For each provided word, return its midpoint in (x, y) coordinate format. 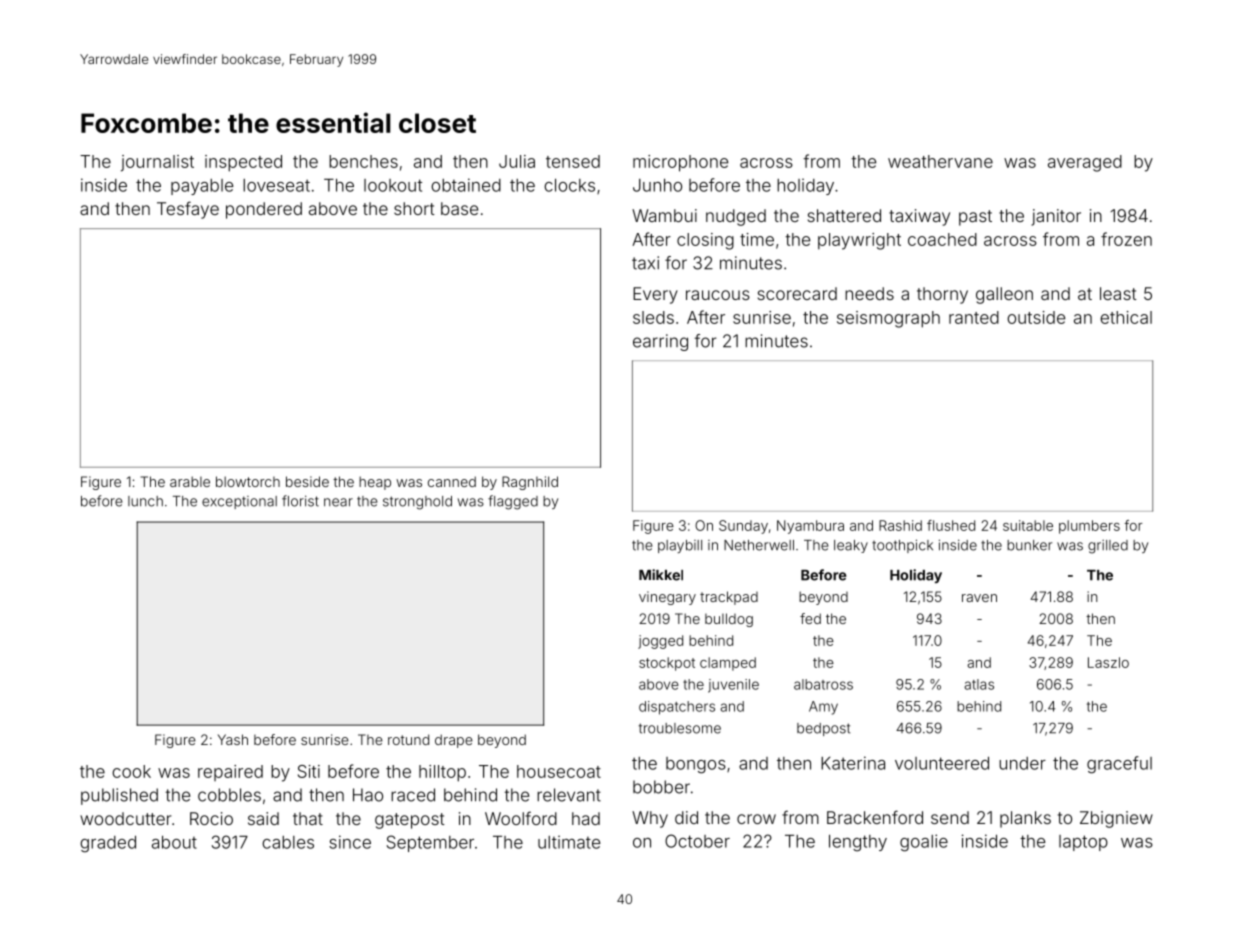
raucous (718, 295)
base (459, 208)
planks (1025, 819)
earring (660, 342)
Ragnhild (530, 483)
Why (650, 819)
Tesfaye (188, 210)
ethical (1126, 317)
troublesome (680, 728)
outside (1036, 317)
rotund (408, 739)
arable (190, 481)
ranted (974, 317)
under (1022, 763)
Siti (309, 771)
